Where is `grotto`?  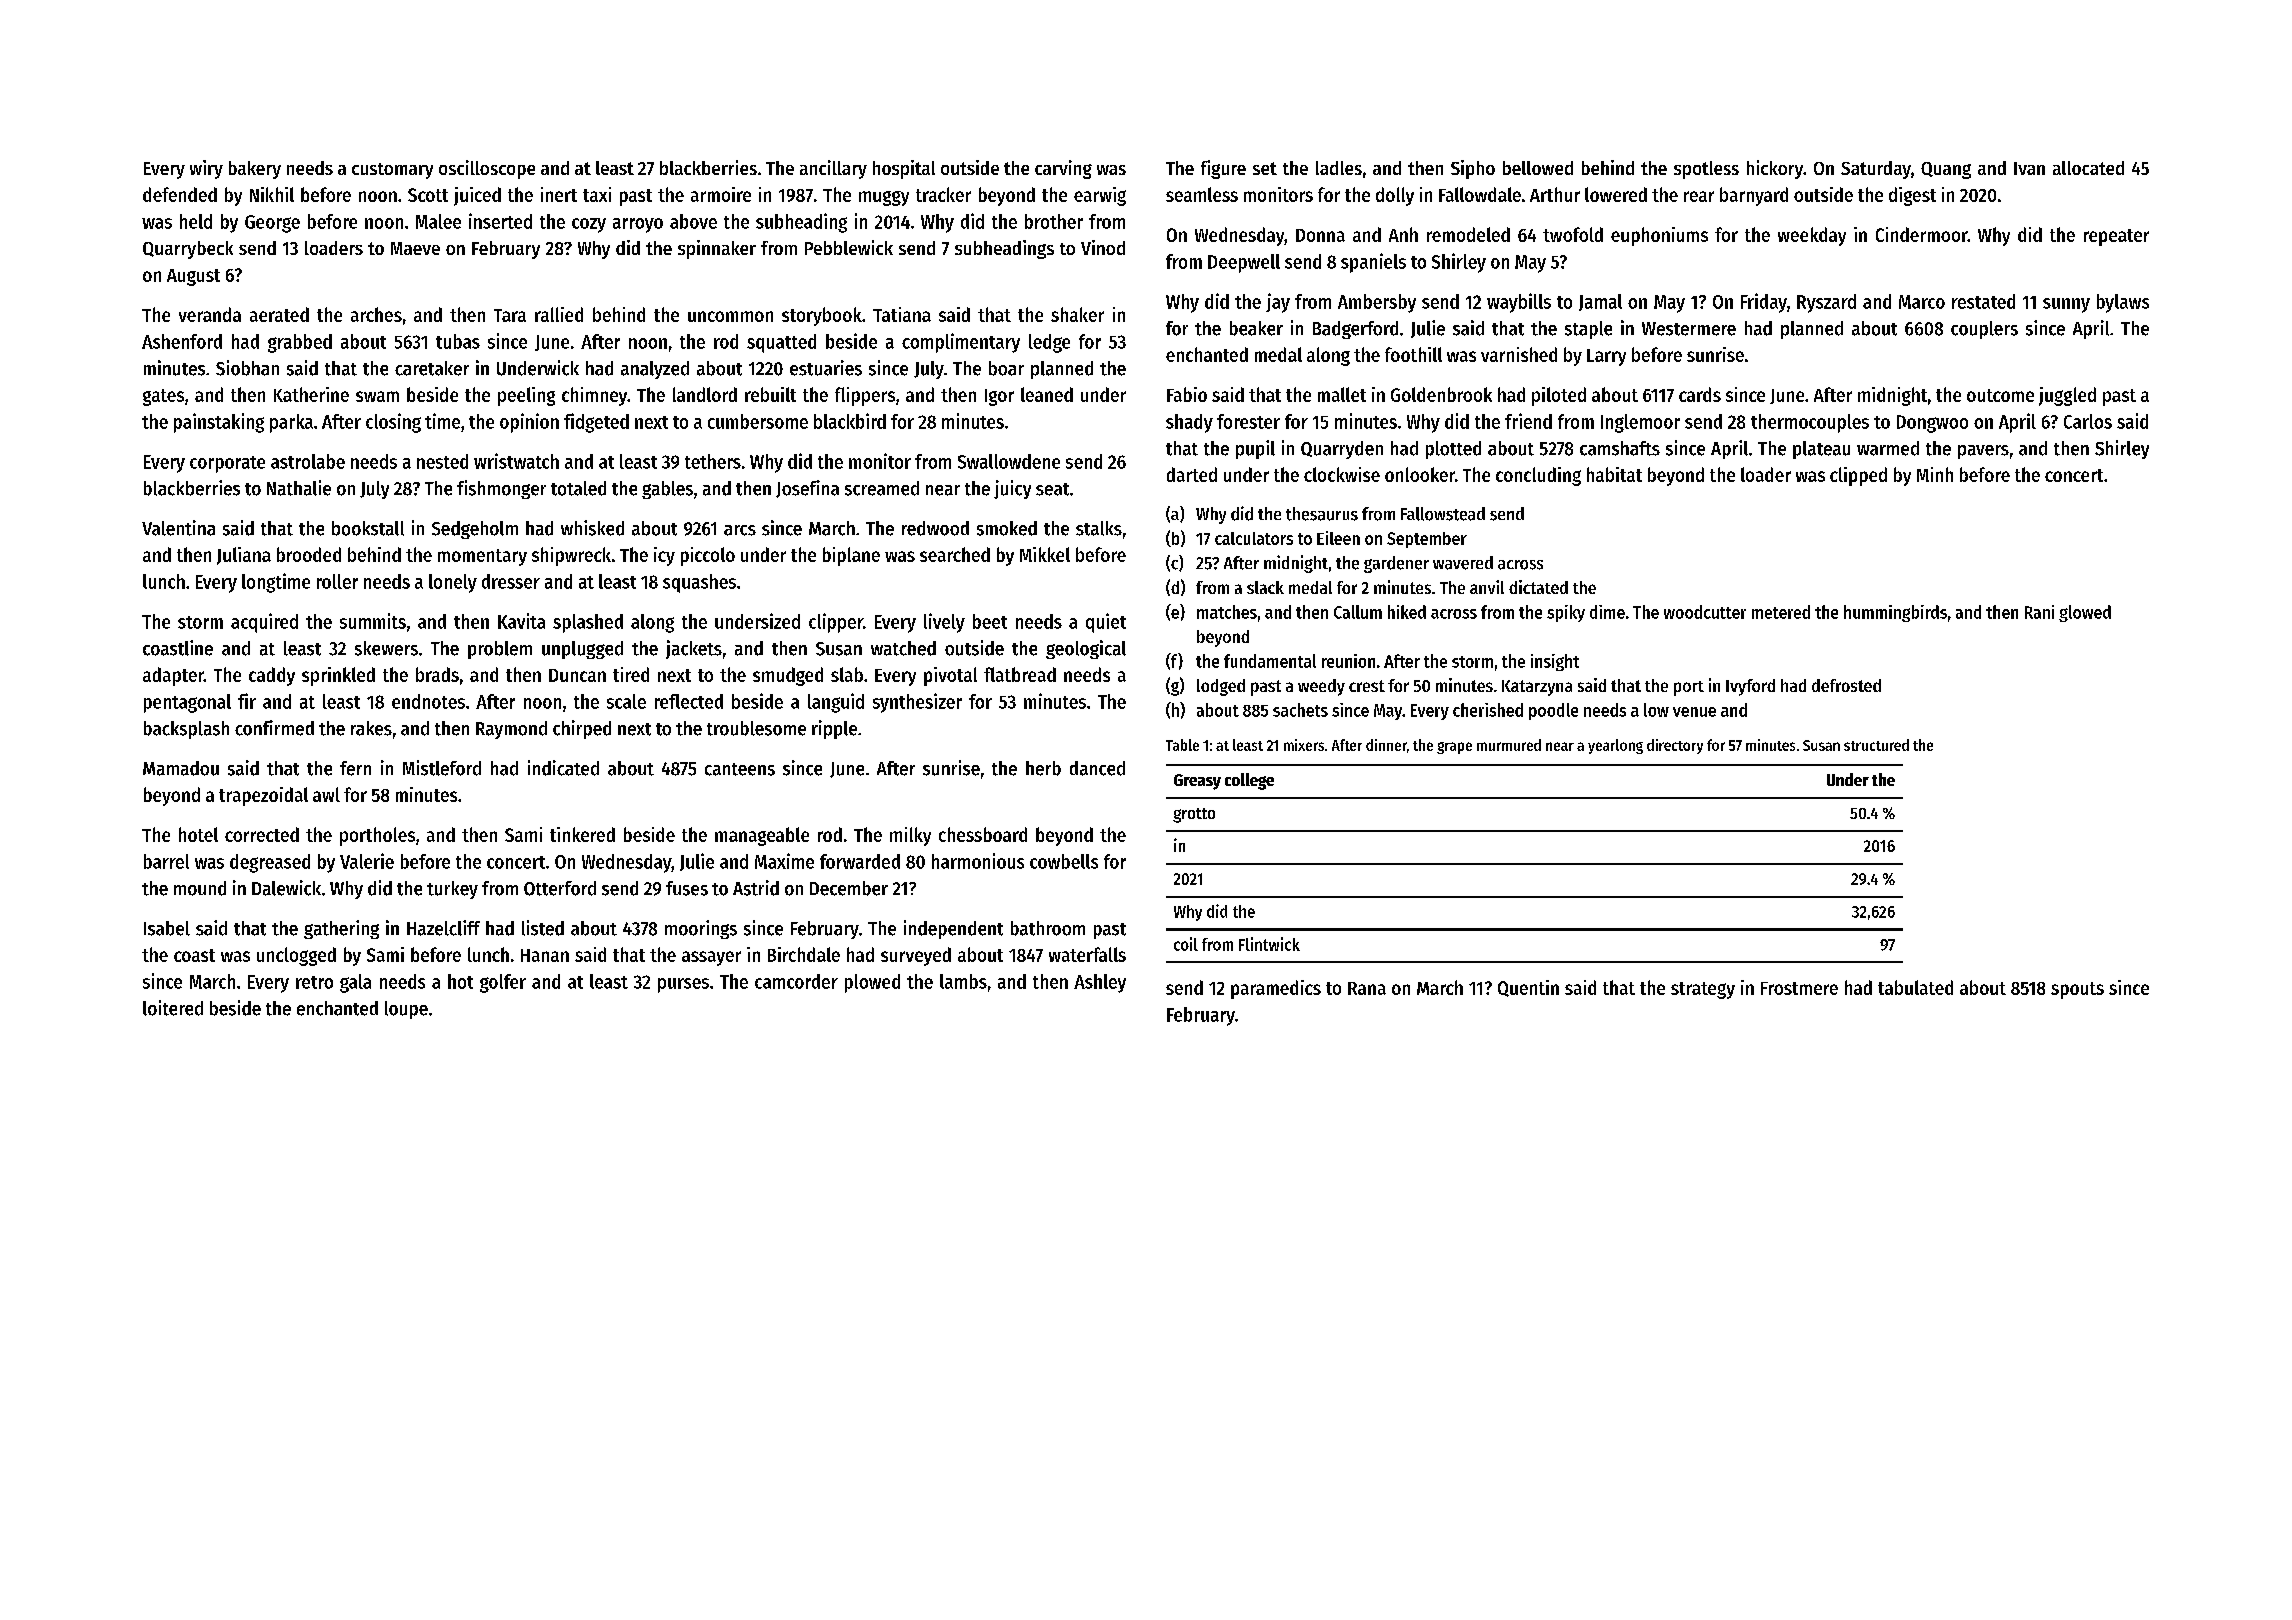
grotto is located at coordinates (1194, 815).
